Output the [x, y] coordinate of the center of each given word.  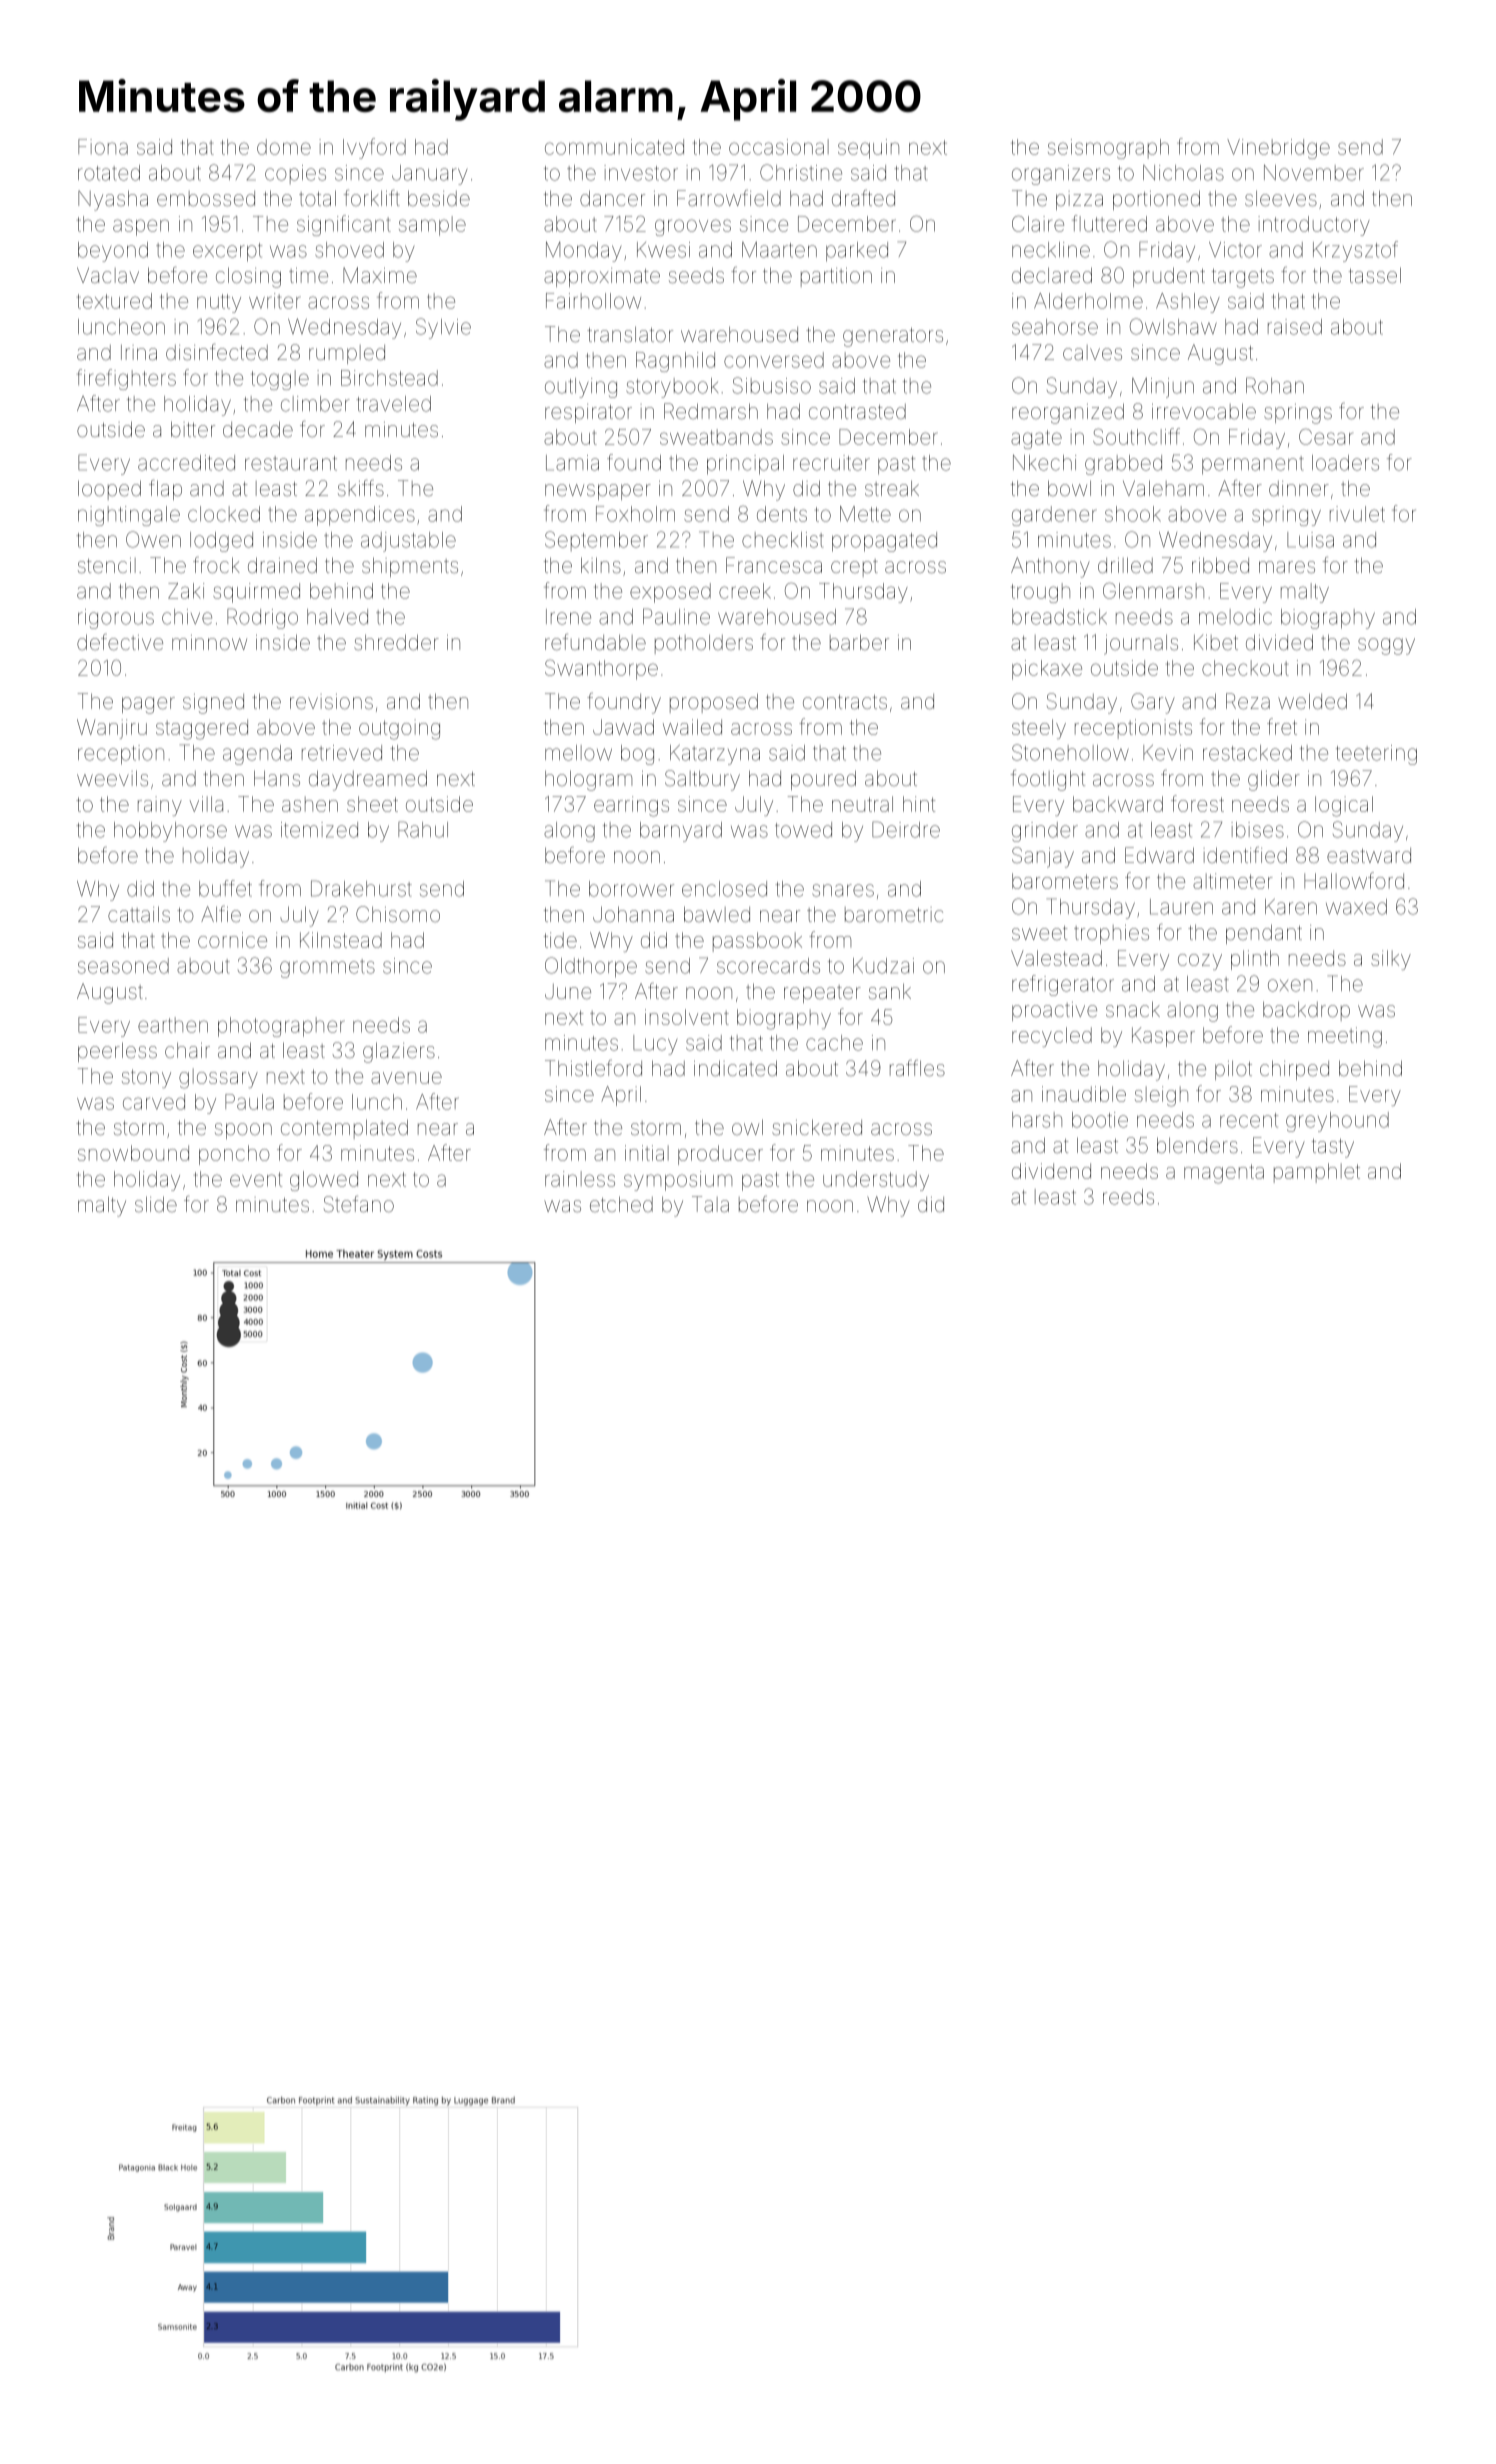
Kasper [1163, 1037]
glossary [218, 1079]
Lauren [1181, 907]
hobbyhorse [170, 832]
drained [282, 565]
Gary [1153, 703]
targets [1243, 278]
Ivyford [374, 148]
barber [859, 642]
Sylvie [443, 328]
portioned [1156, 200]
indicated [735, 1068]
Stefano [359, 1204]
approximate [602, 277]
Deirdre [906, 829]
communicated [614, 147]
